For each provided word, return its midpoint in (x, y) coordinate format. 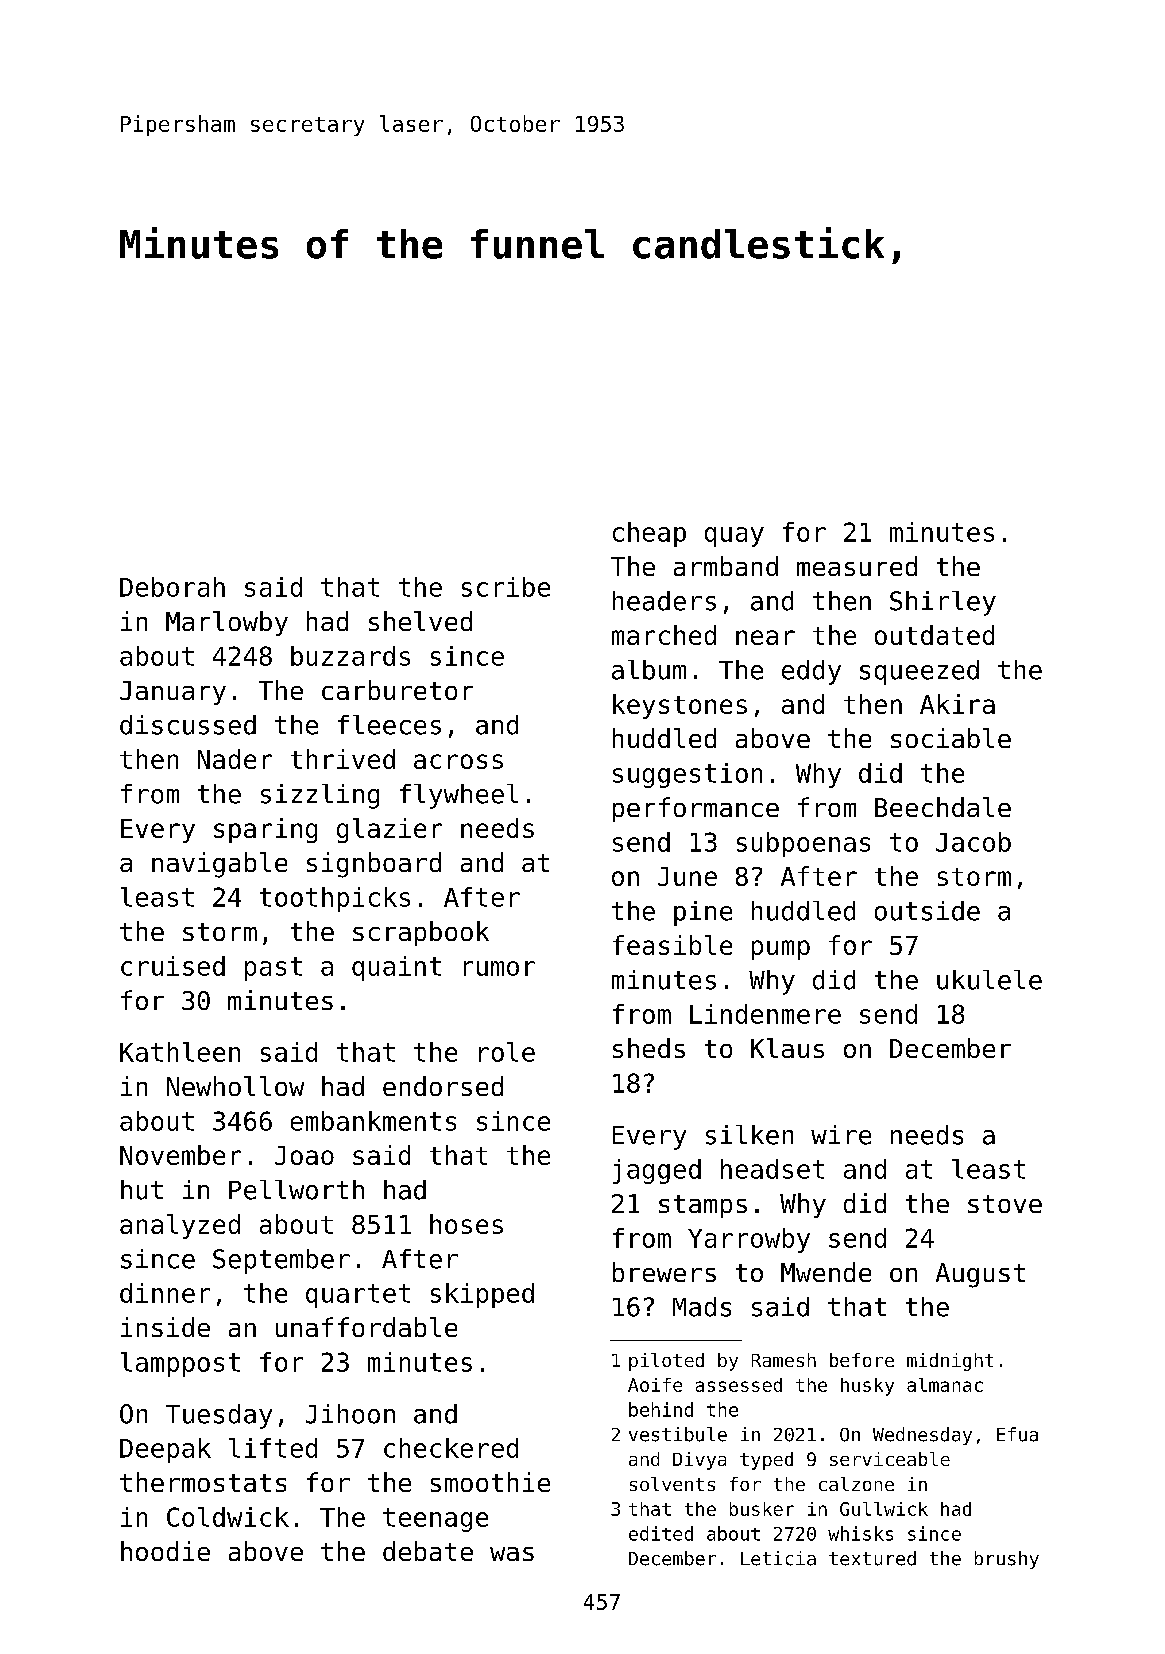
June (687, 876)
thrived (343, 759)
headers (664, 601)
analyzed (180, 1226)
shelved (420, 621)
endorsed (443, 1086)
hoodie (165, 1551)
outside (927, 911)
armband (726, 566)
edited (661, 1533)
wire (841, 1135)
